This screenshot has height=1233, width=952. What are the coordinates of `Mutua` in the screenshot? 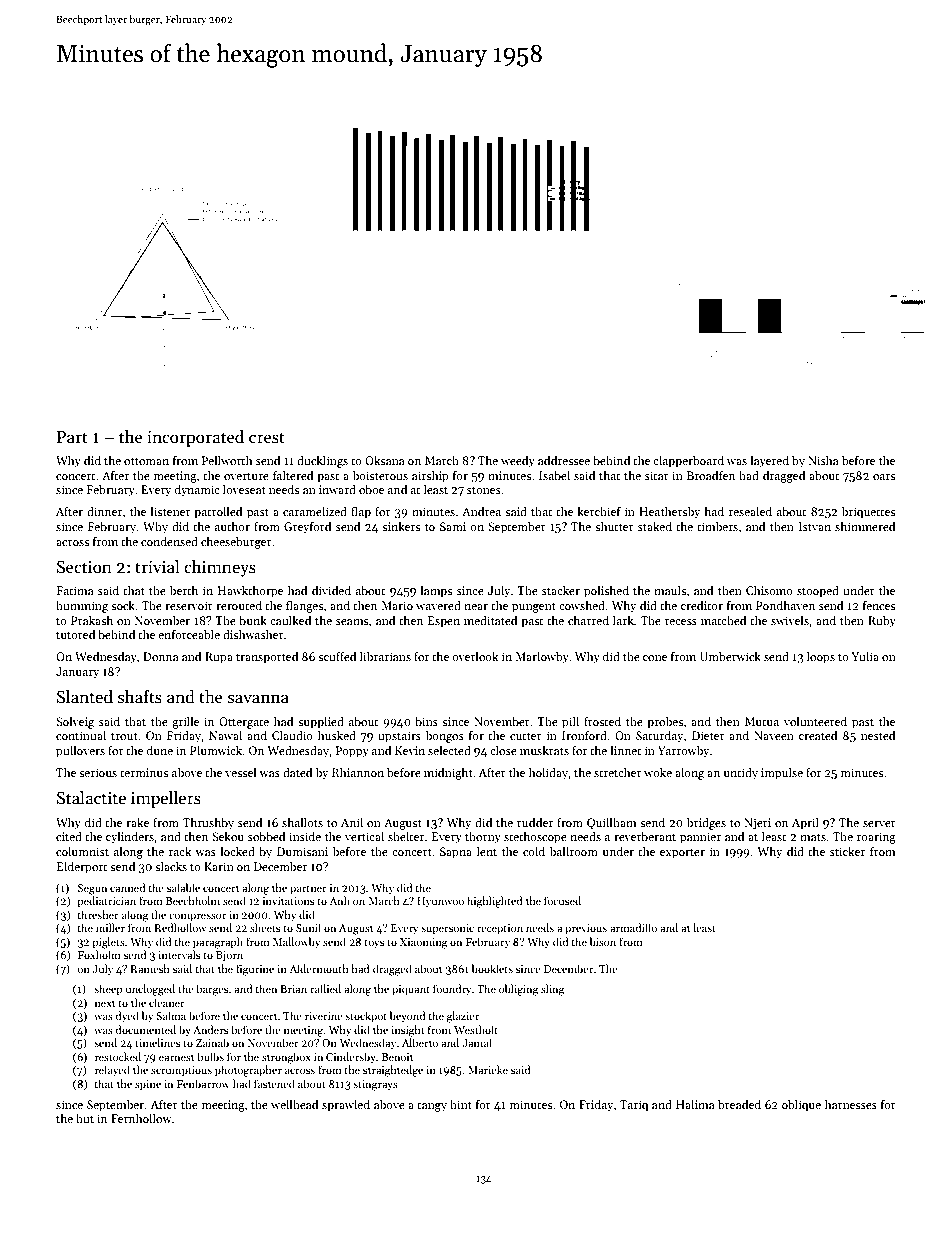 It's located at (762, 721).
